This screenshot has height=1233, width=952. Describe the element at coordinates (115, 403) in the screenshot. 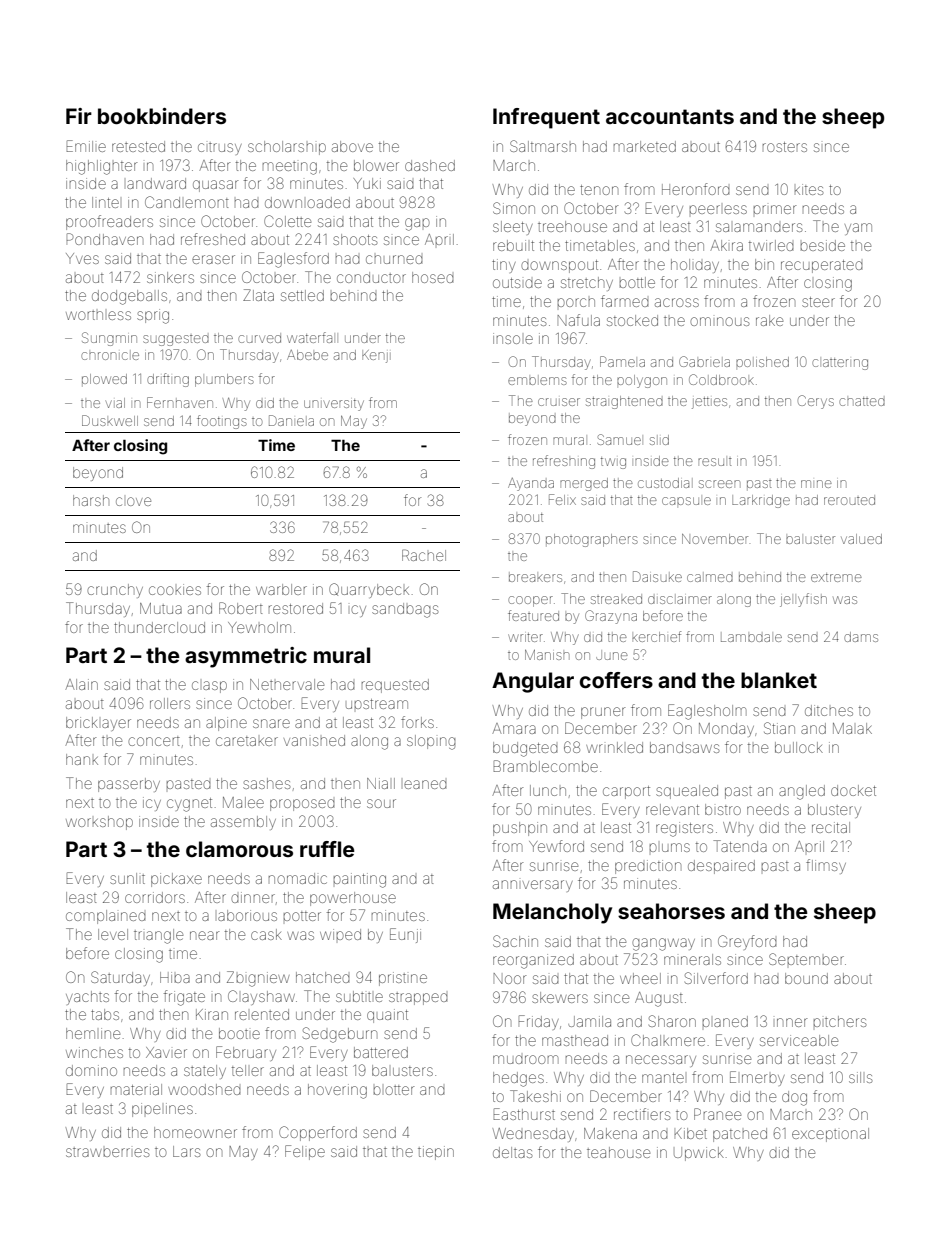

I see `vial` at that location.
